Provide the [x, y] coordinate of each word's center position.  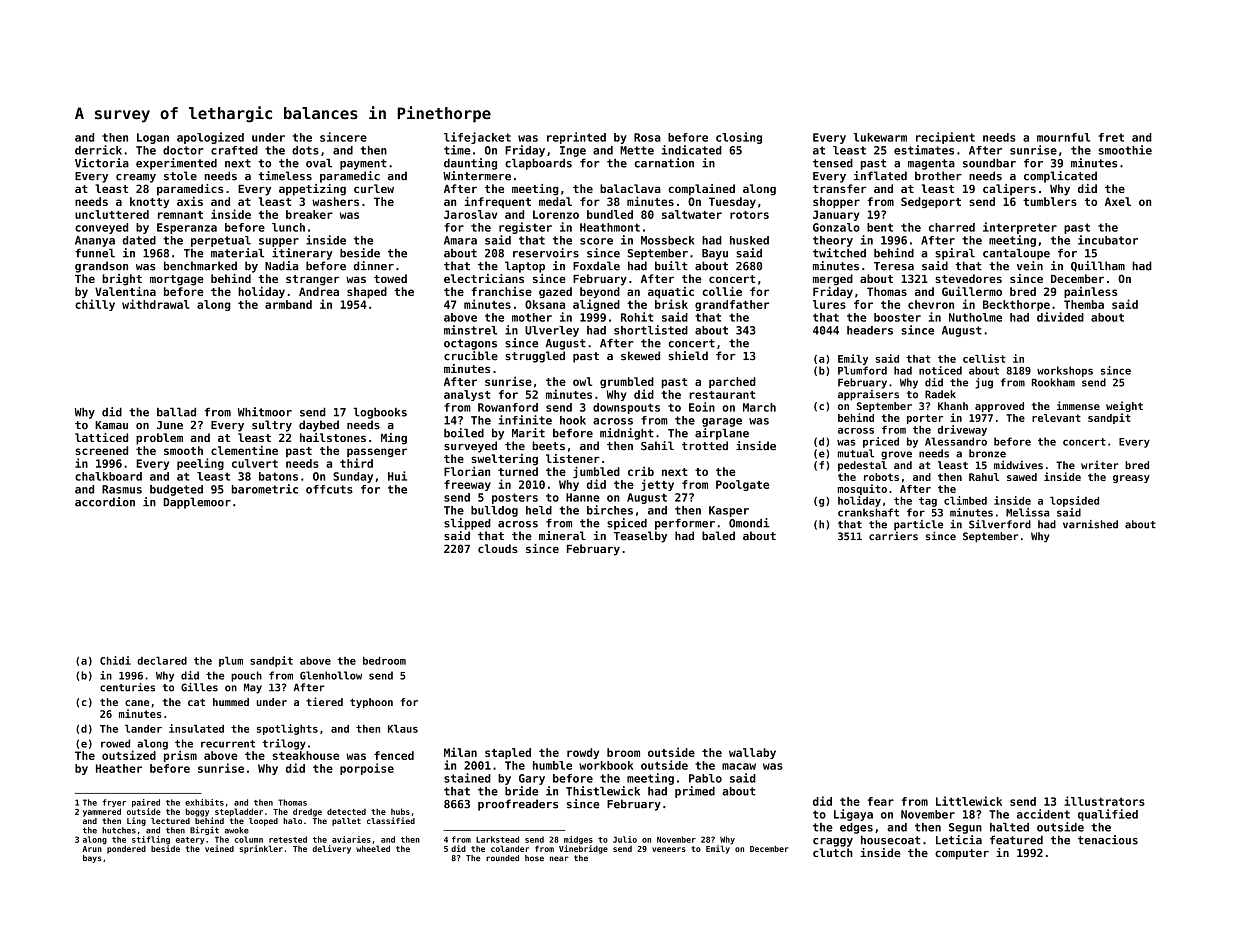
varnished [1090, 524]
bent [880, 227]
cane [137, 703]
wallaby [752, 753]
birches [610, 510]
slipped [467, 524]
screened [101, 450]
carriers [893, 536]
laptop [525, 267]
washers [335, 201]
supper [279, 242]
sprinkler [261, 849]
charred [952, 227]
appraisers [868, 395]
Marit [528, 433]
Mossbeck [668, 240]
